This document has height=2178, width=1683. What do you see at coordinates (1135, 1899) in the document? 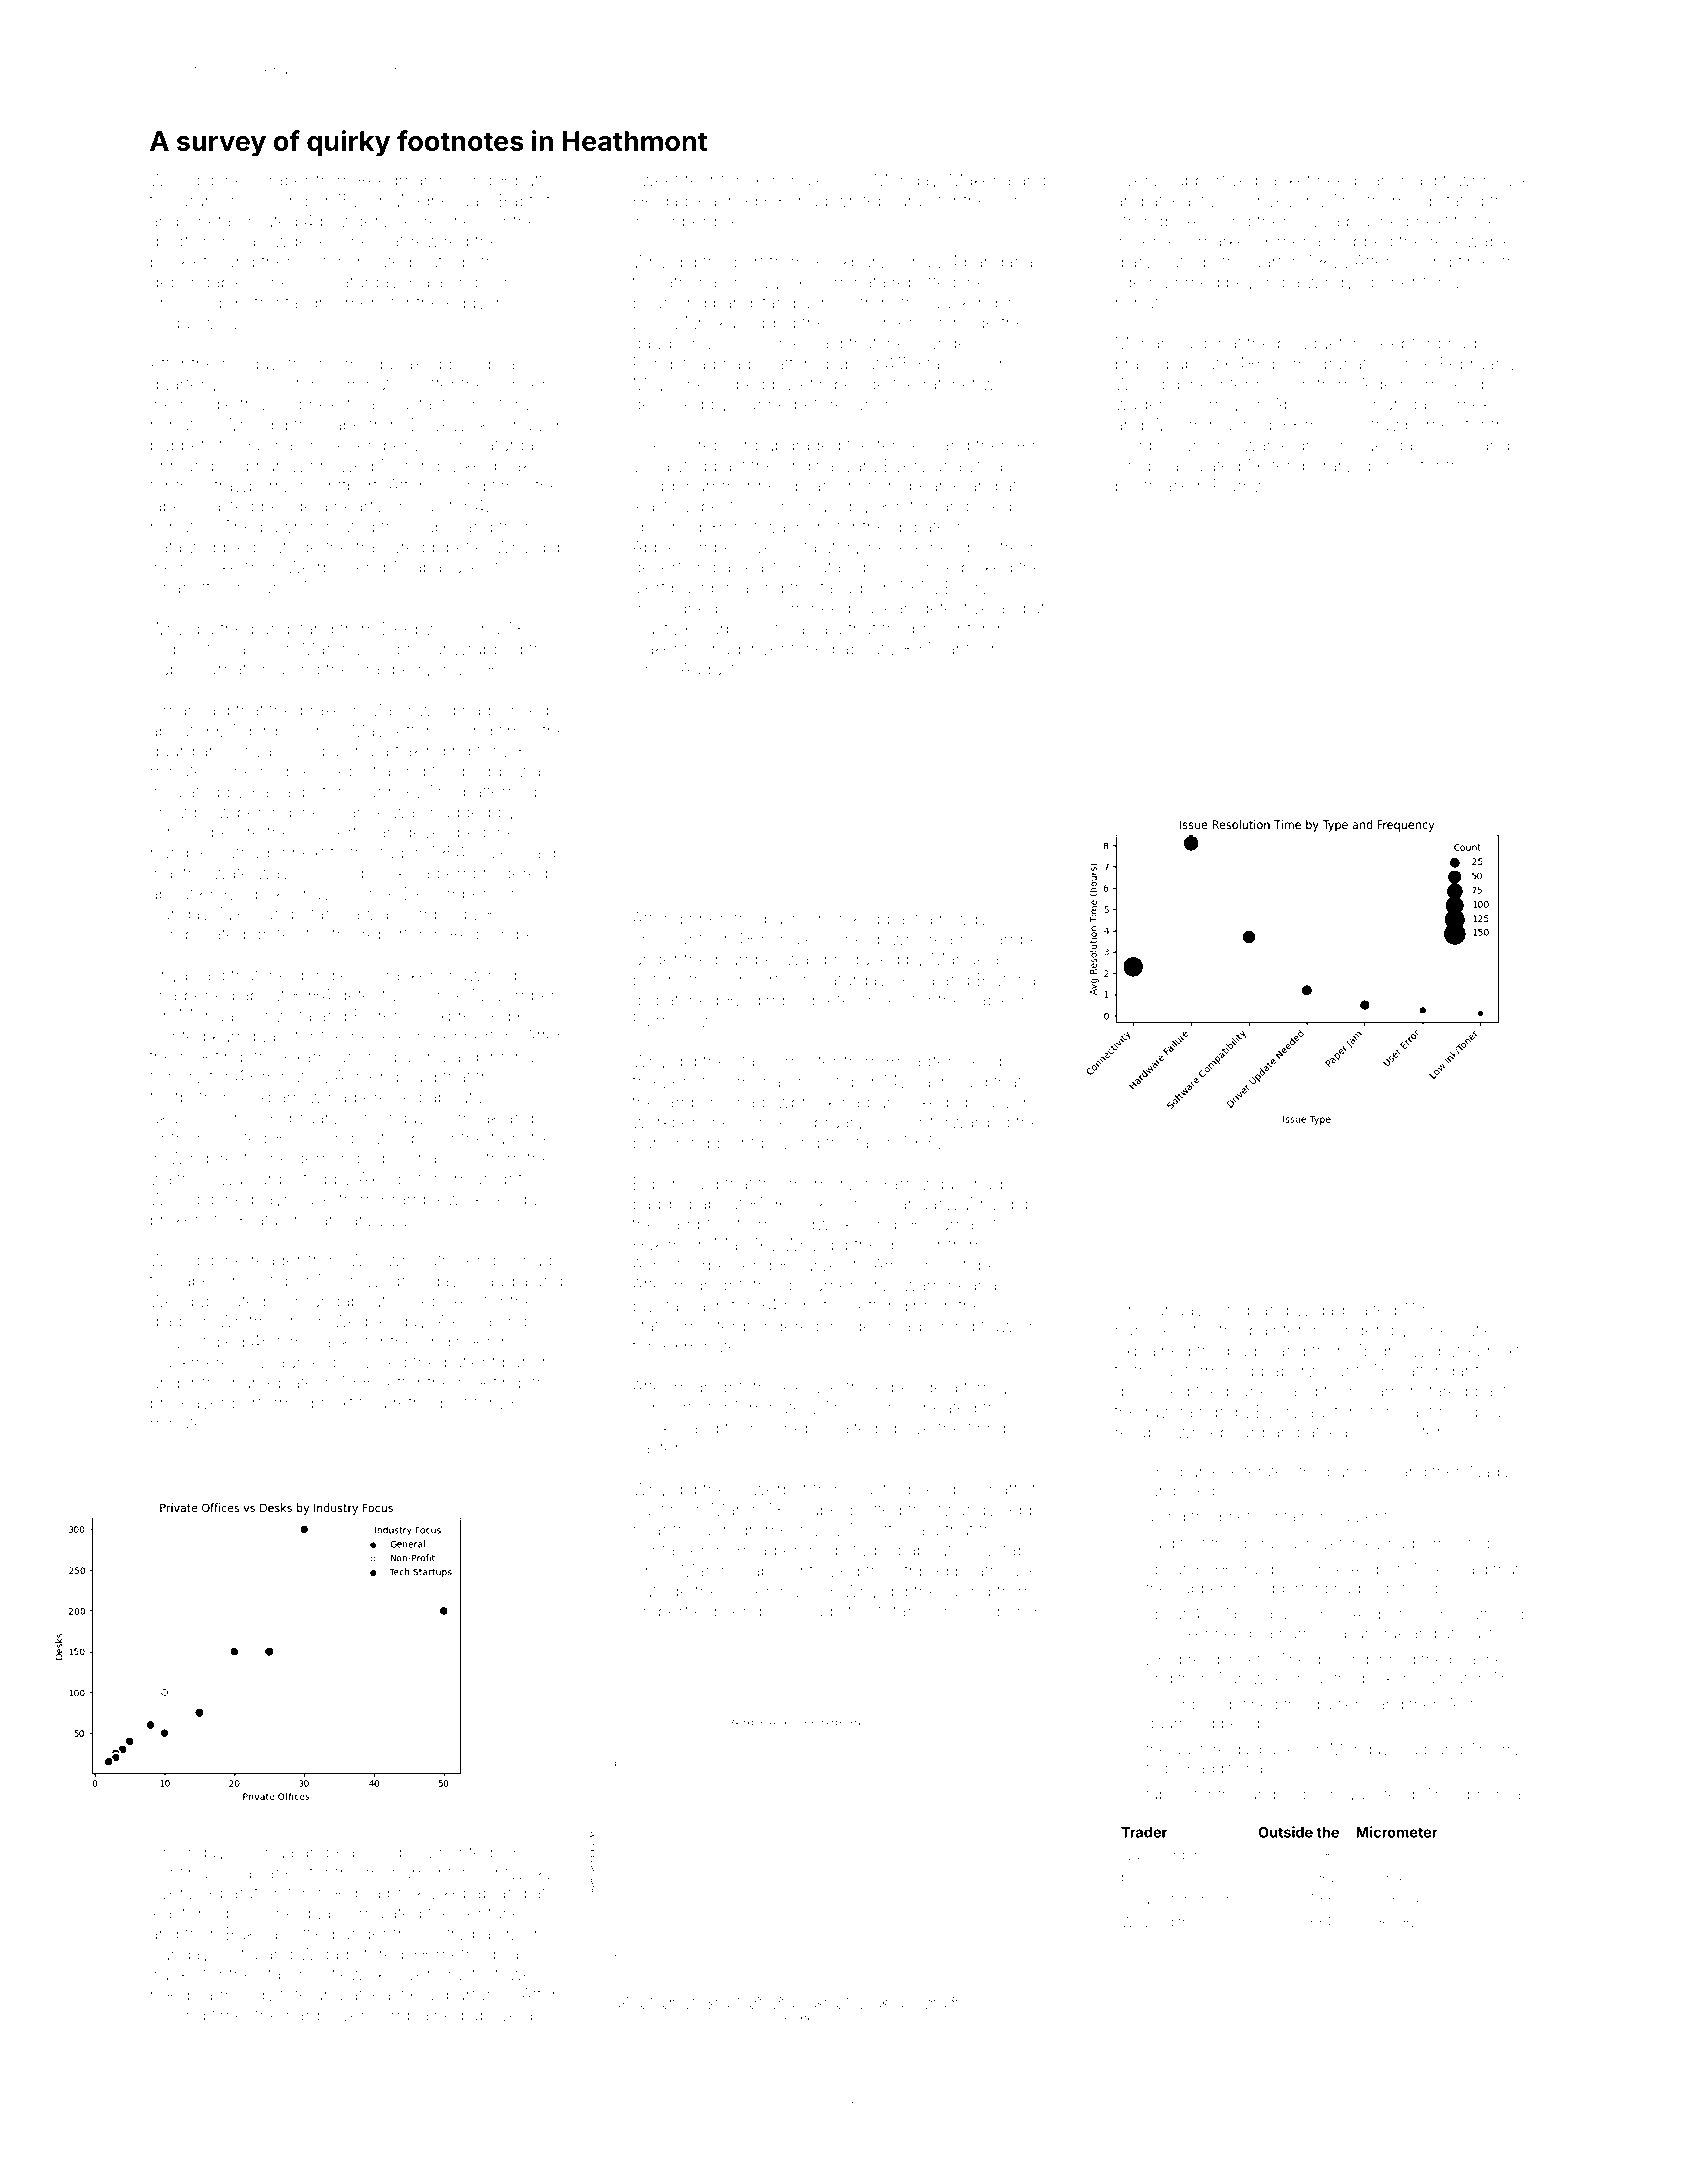
I see `Elisa` at bounding box center [1135, 1899].
